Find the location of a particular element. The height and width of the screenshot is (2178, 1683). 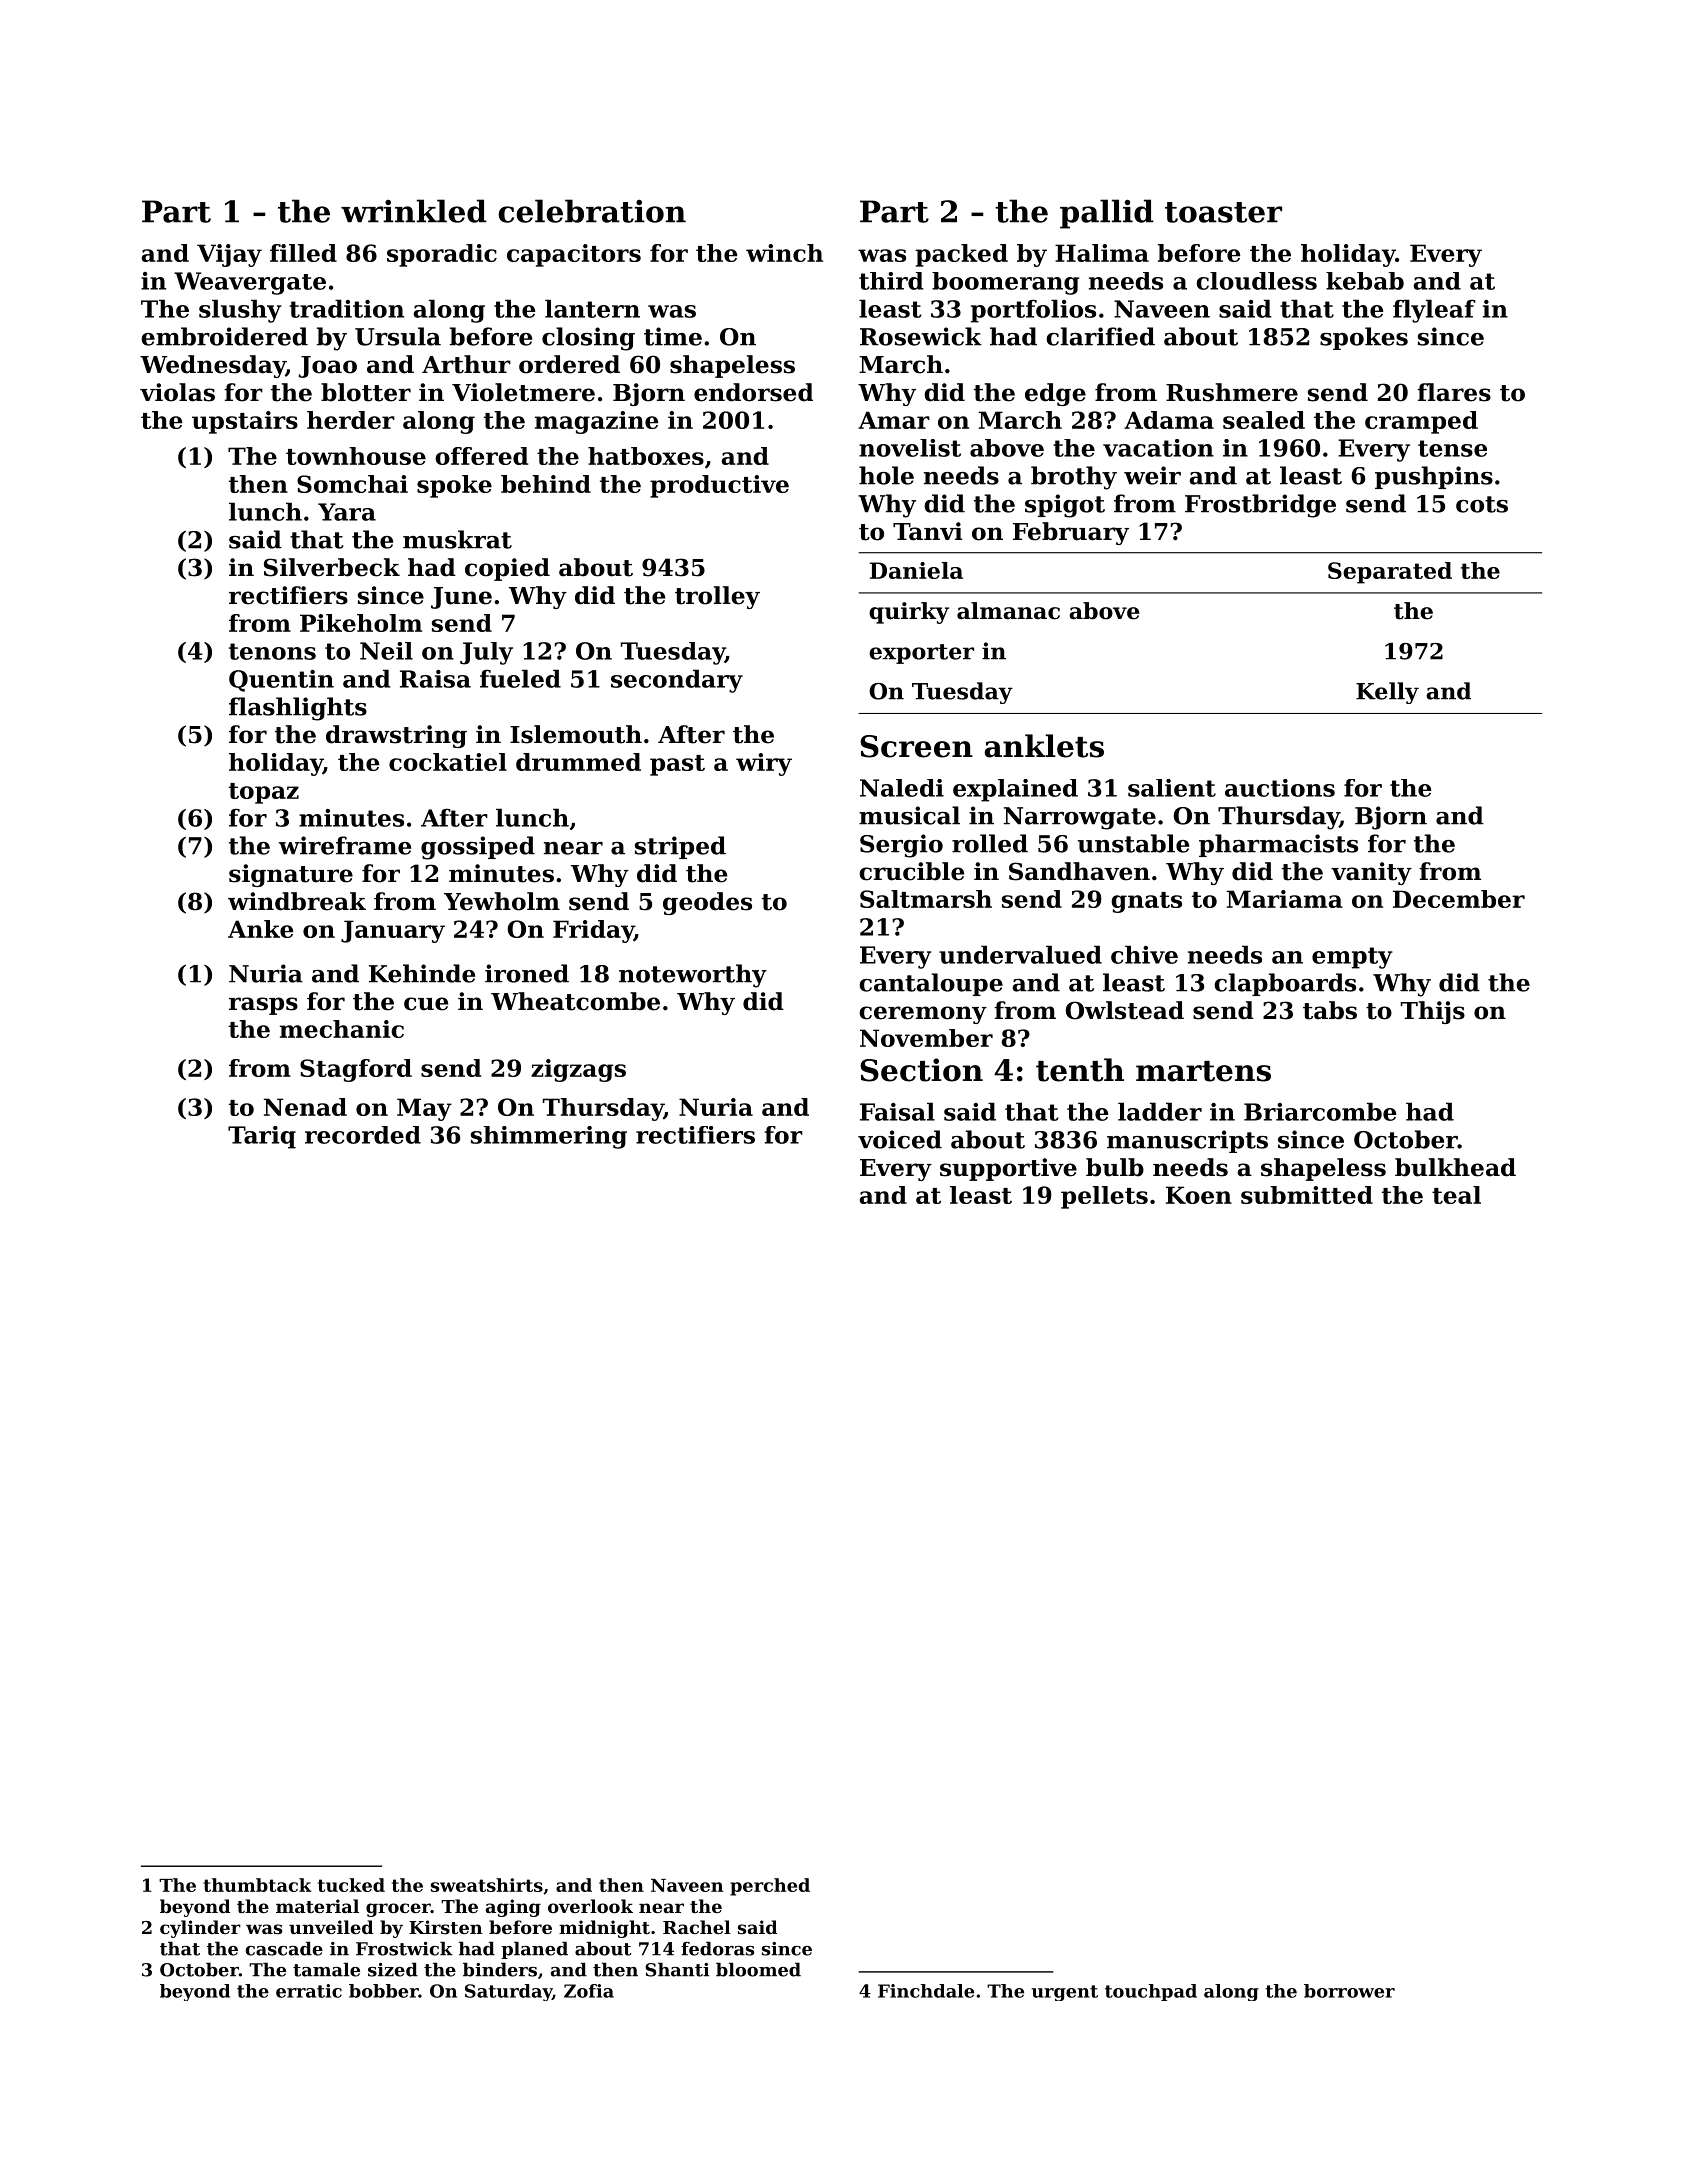

portfolios is located at coordinates (1033, 311).
